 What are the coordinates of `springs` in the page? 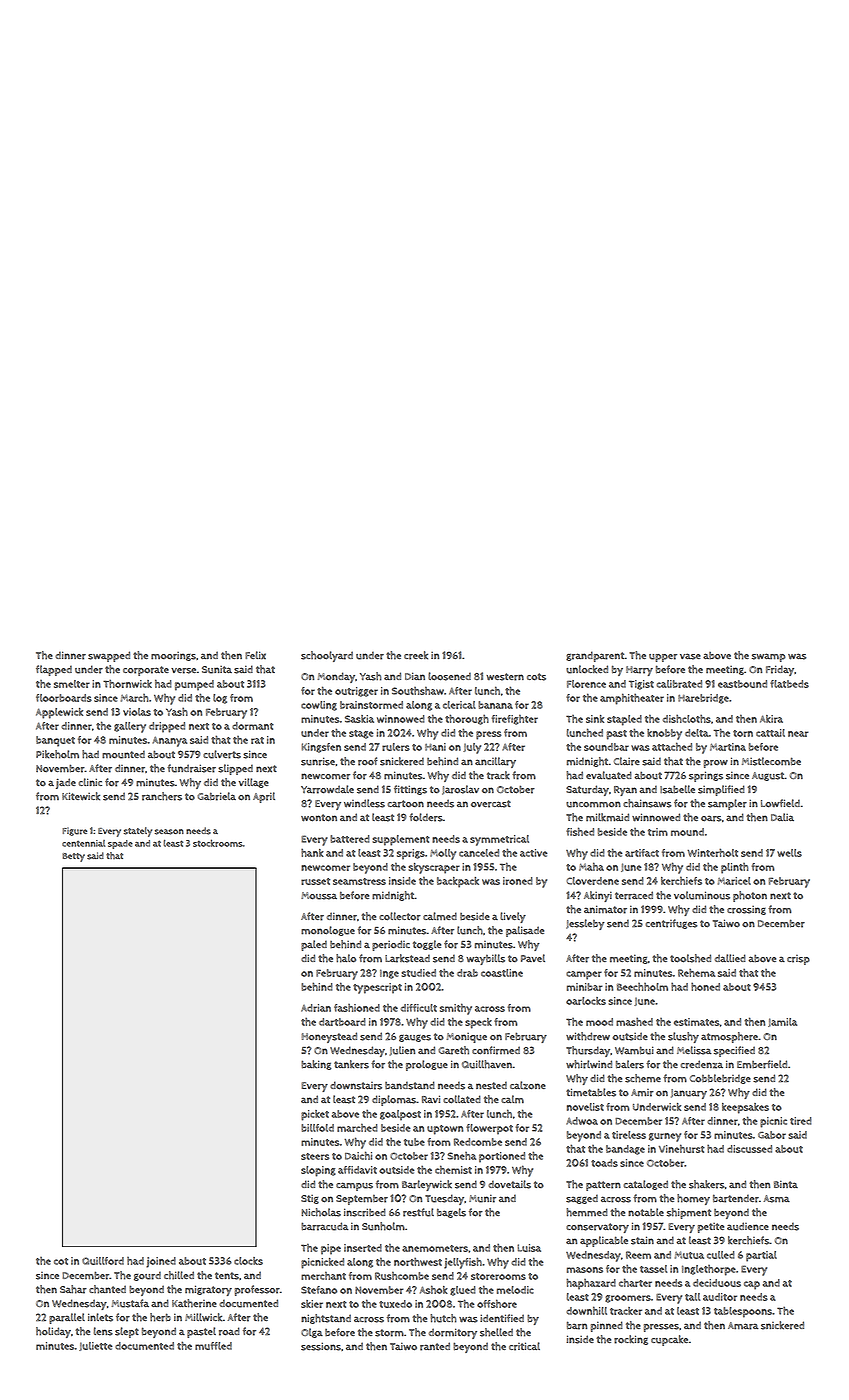 It's located at (706, 776).
